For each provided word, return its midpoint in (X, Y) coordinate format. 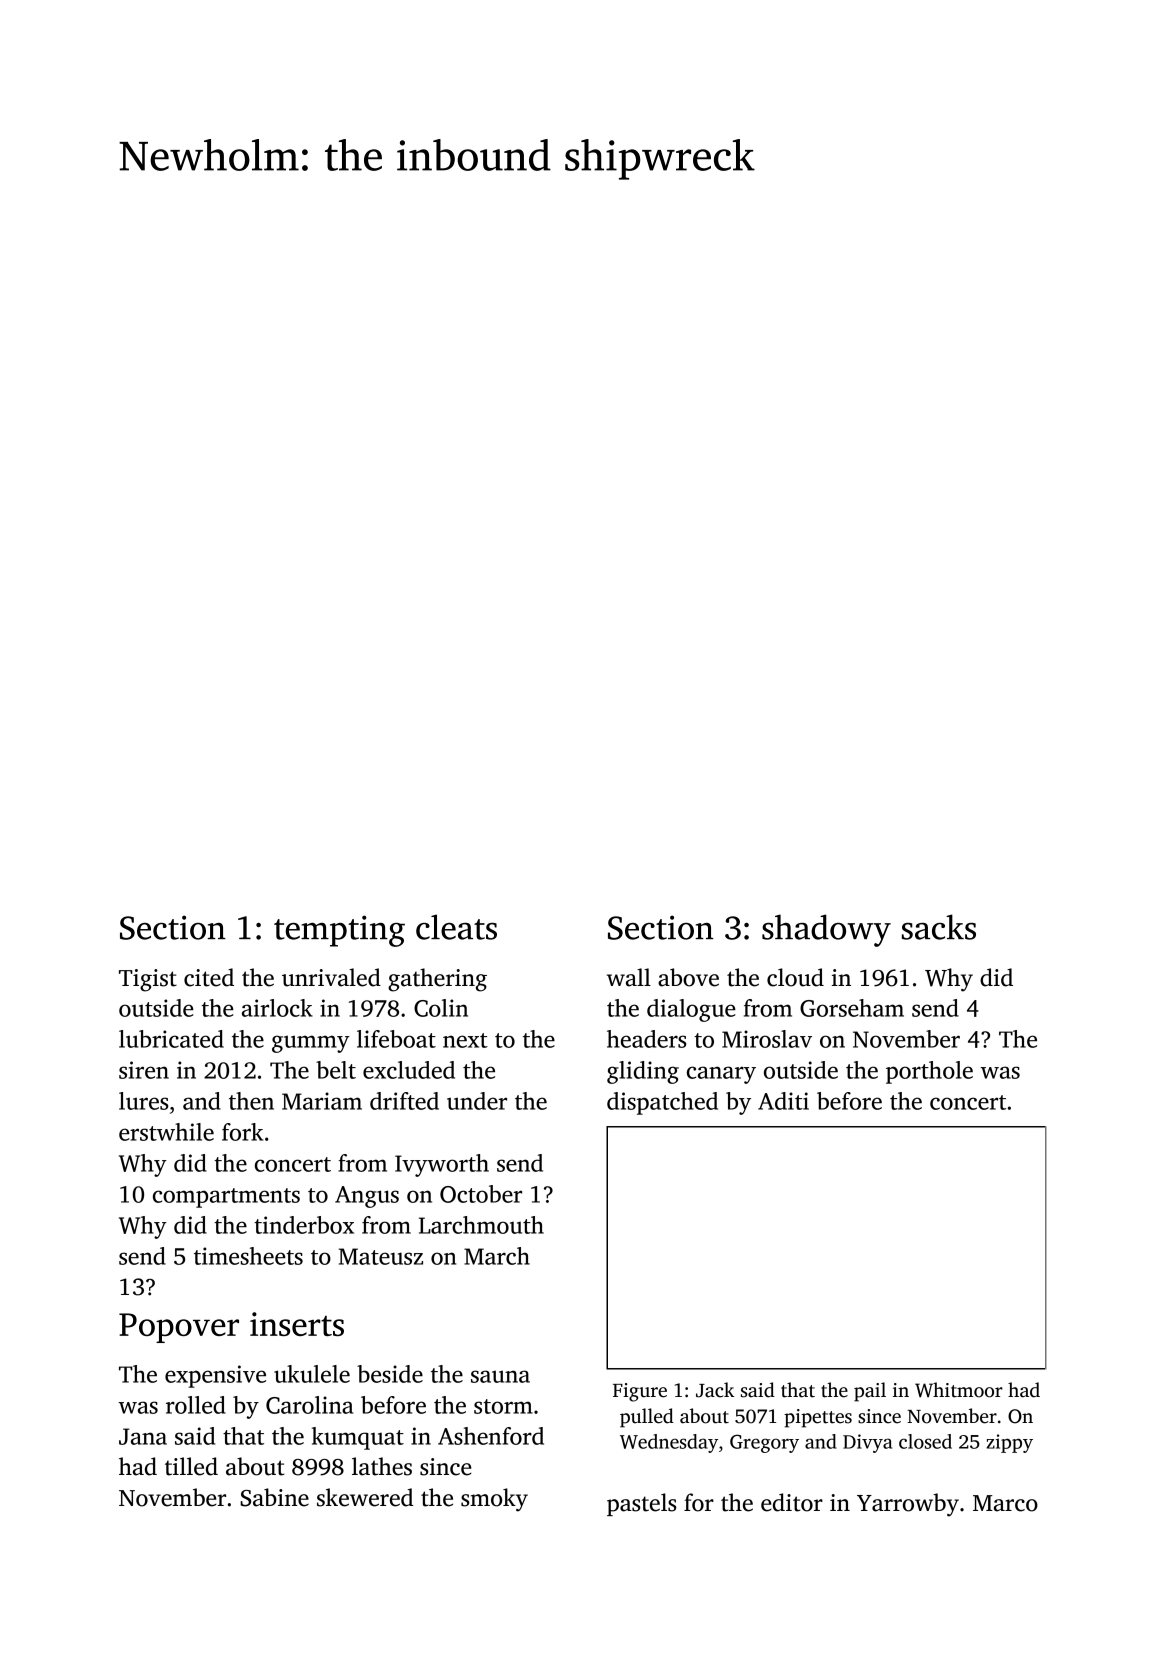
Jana (143, 1436)
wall (629, 977)
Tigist (148, 980)
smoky (494, 1500)
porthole (929, 1072)
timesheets (248, 1256)
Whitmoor (959, 1390)
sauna (500, 1376)
